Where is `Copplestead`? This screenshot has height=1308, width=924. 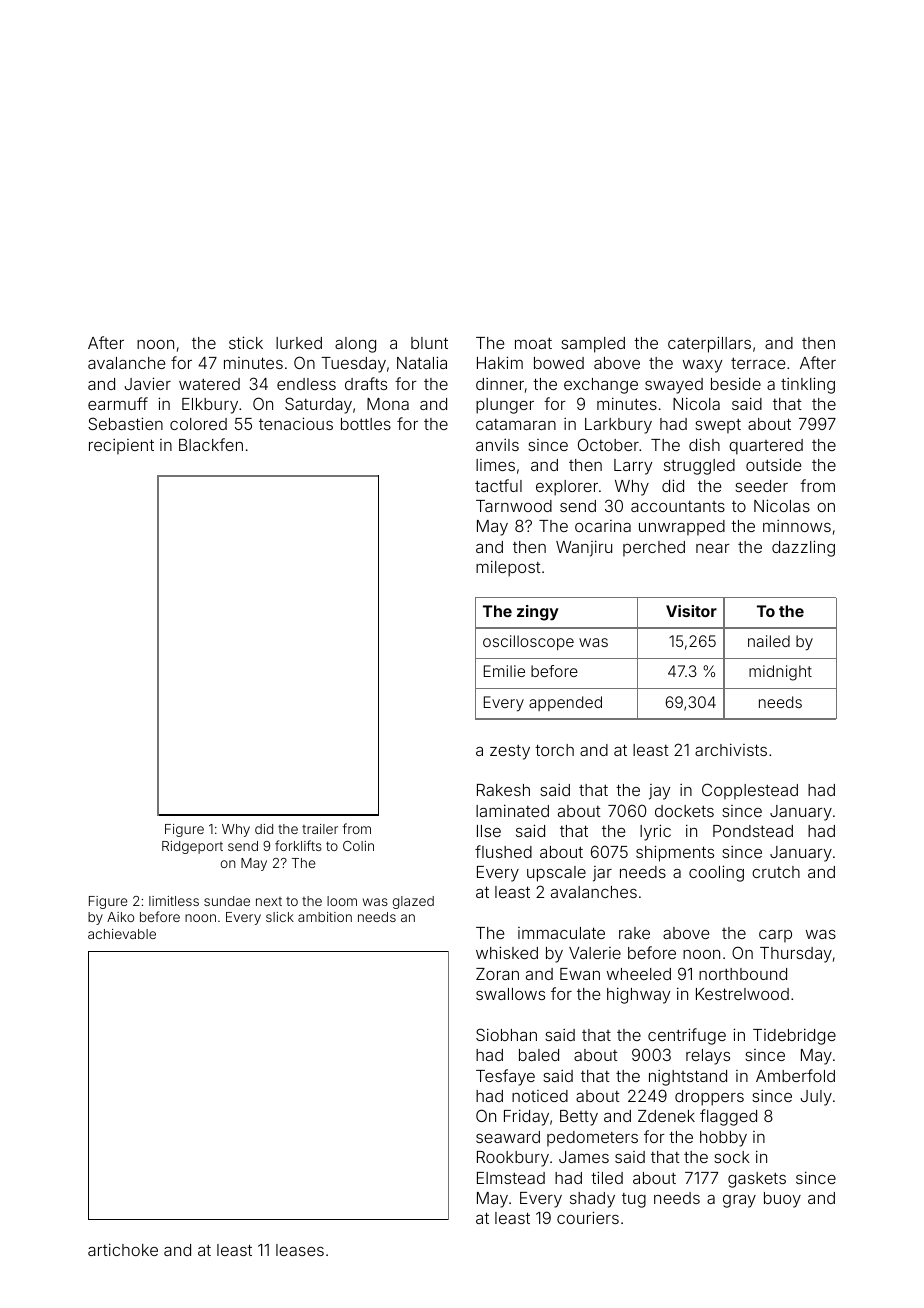
Copplestead is located at coordinates (750, 791).
